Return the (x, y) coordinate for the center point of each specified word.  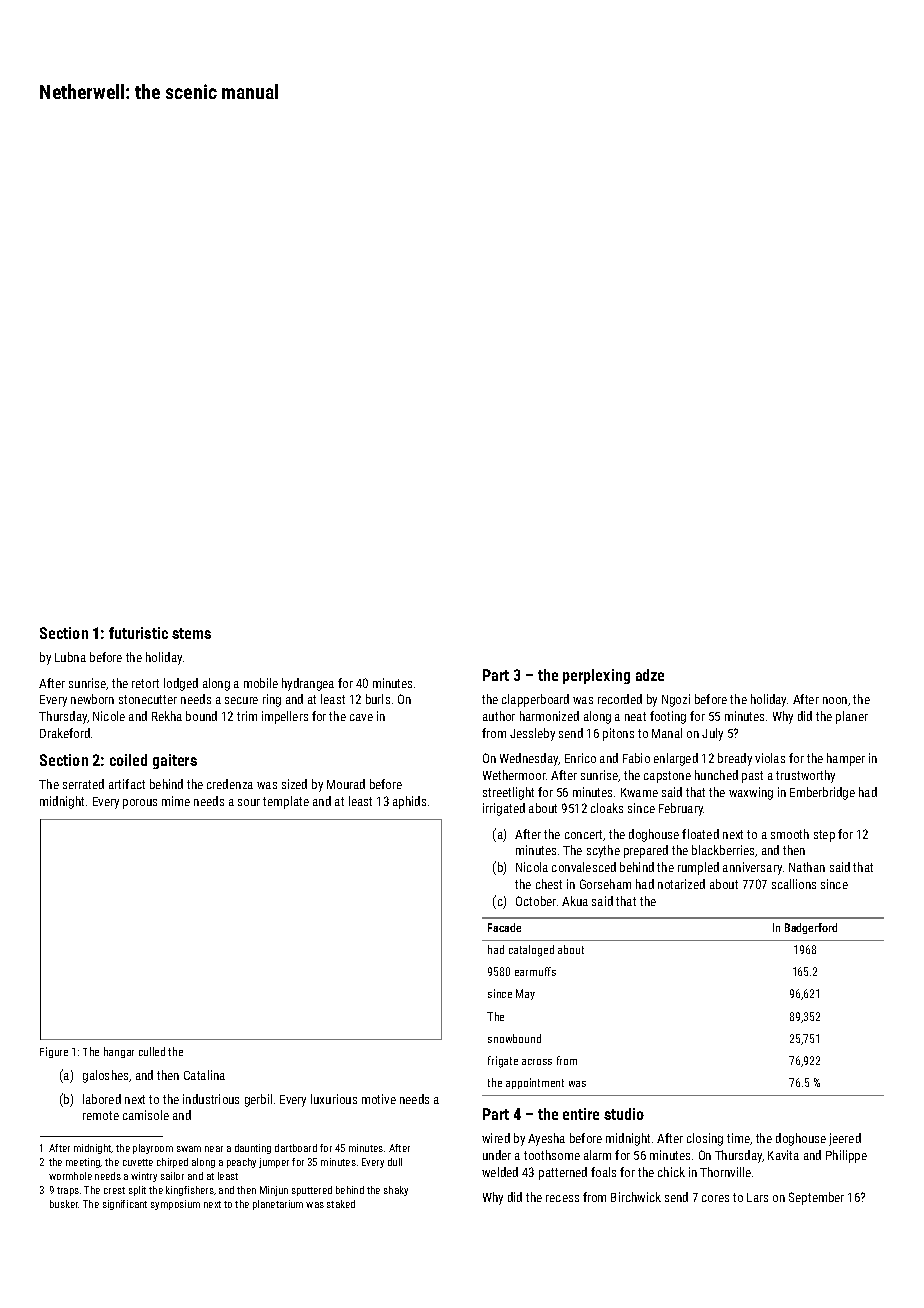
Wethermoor (514, 775)
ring (272, 700)
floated (700, 834)
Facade (504, 927)
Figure (54, 1052)
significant (125, 1205)
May (525, 994)
